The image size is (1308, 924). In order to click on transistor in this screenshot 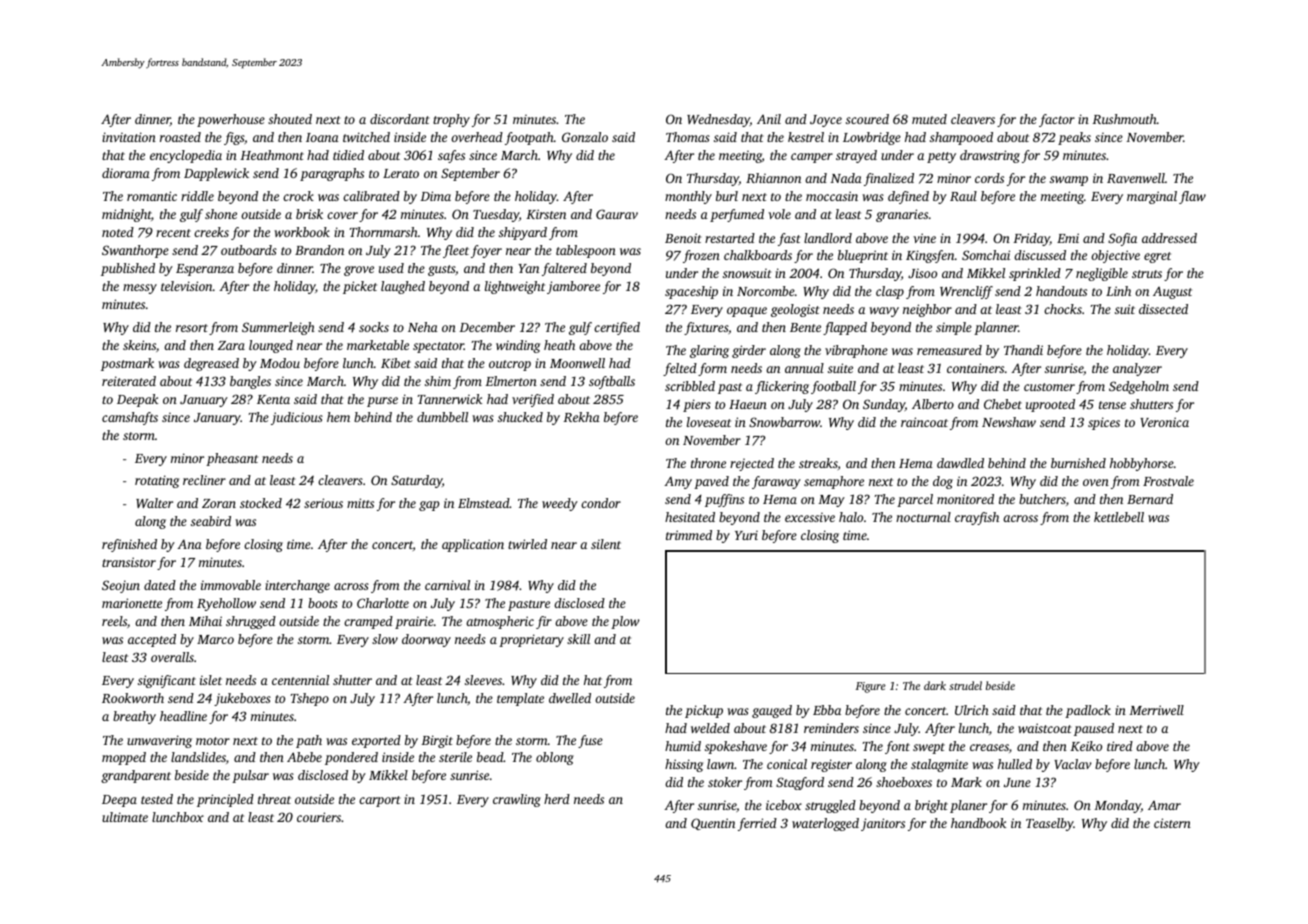, I will do `click(129, 562)`.
